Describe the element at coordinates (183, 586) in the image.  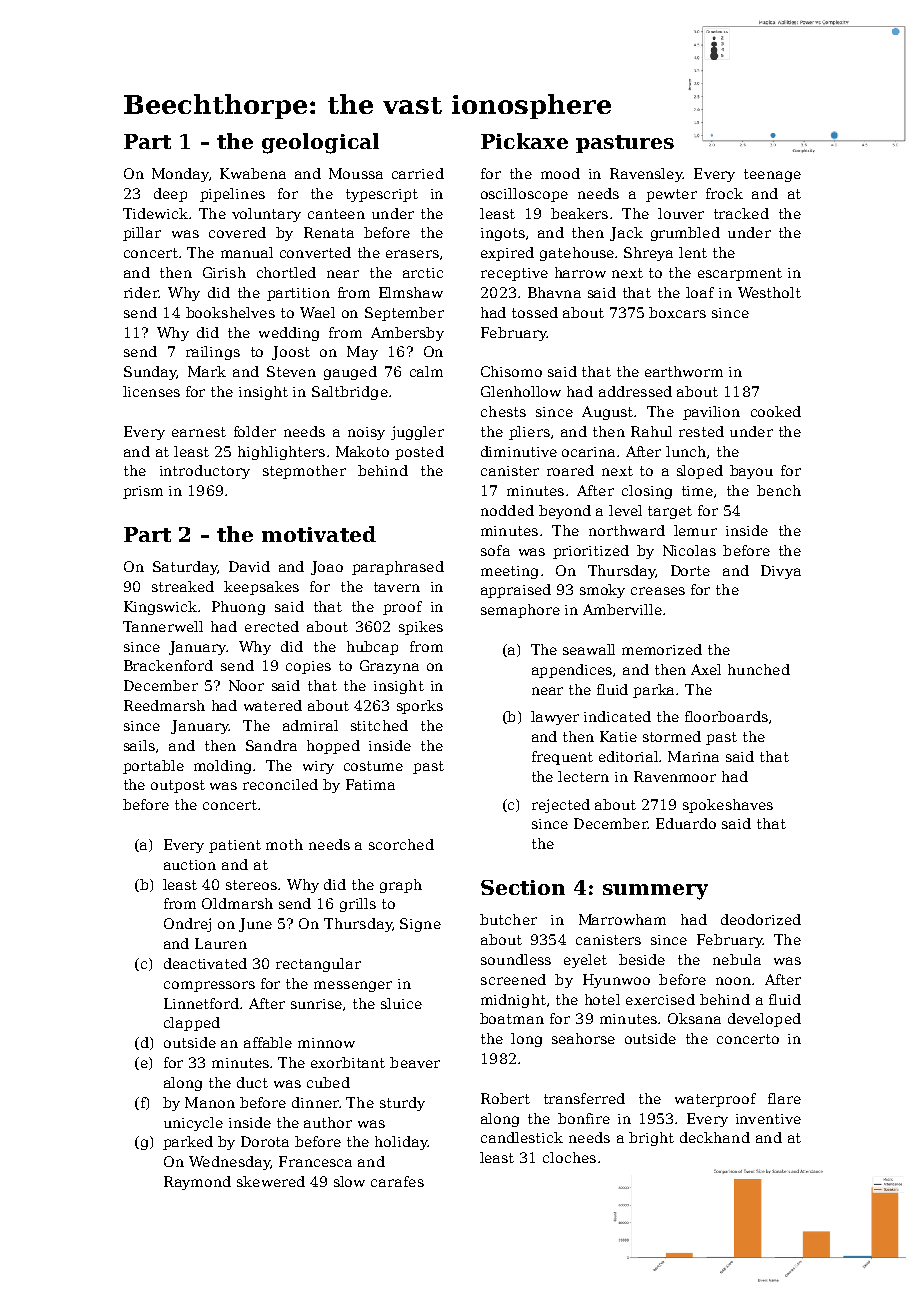
I see `streaked` at that location.
